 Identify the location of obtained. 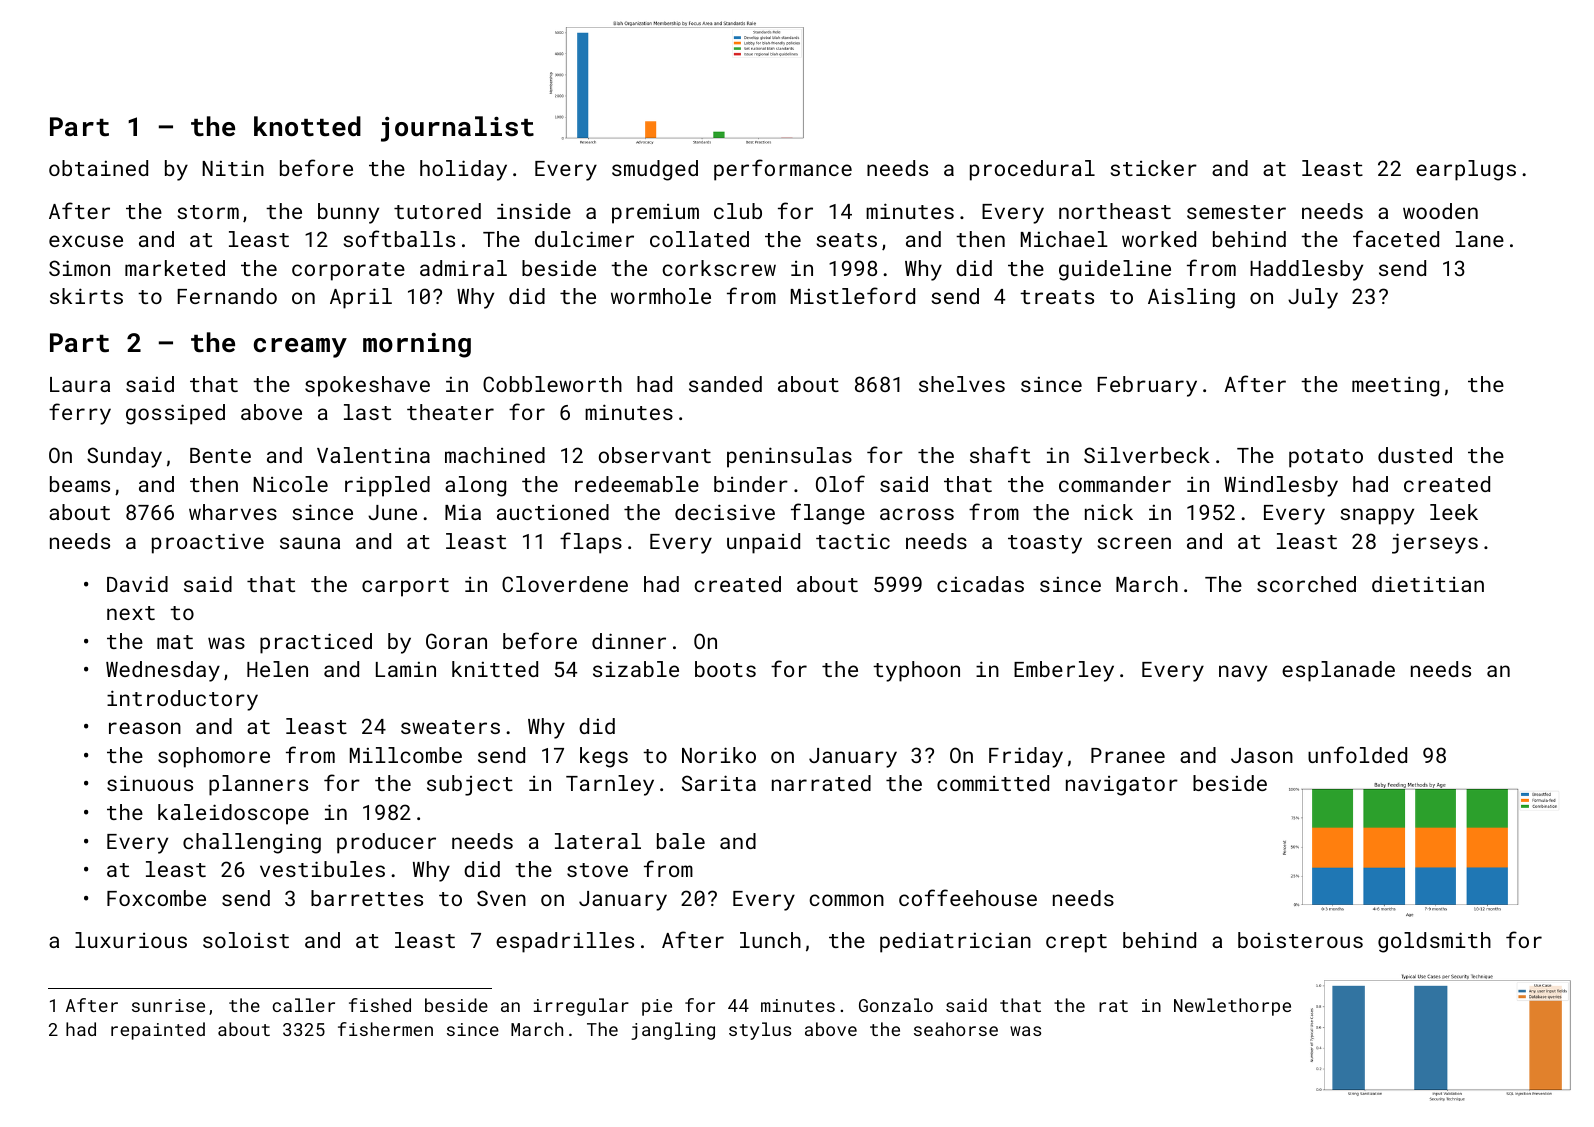
(98, 168).
